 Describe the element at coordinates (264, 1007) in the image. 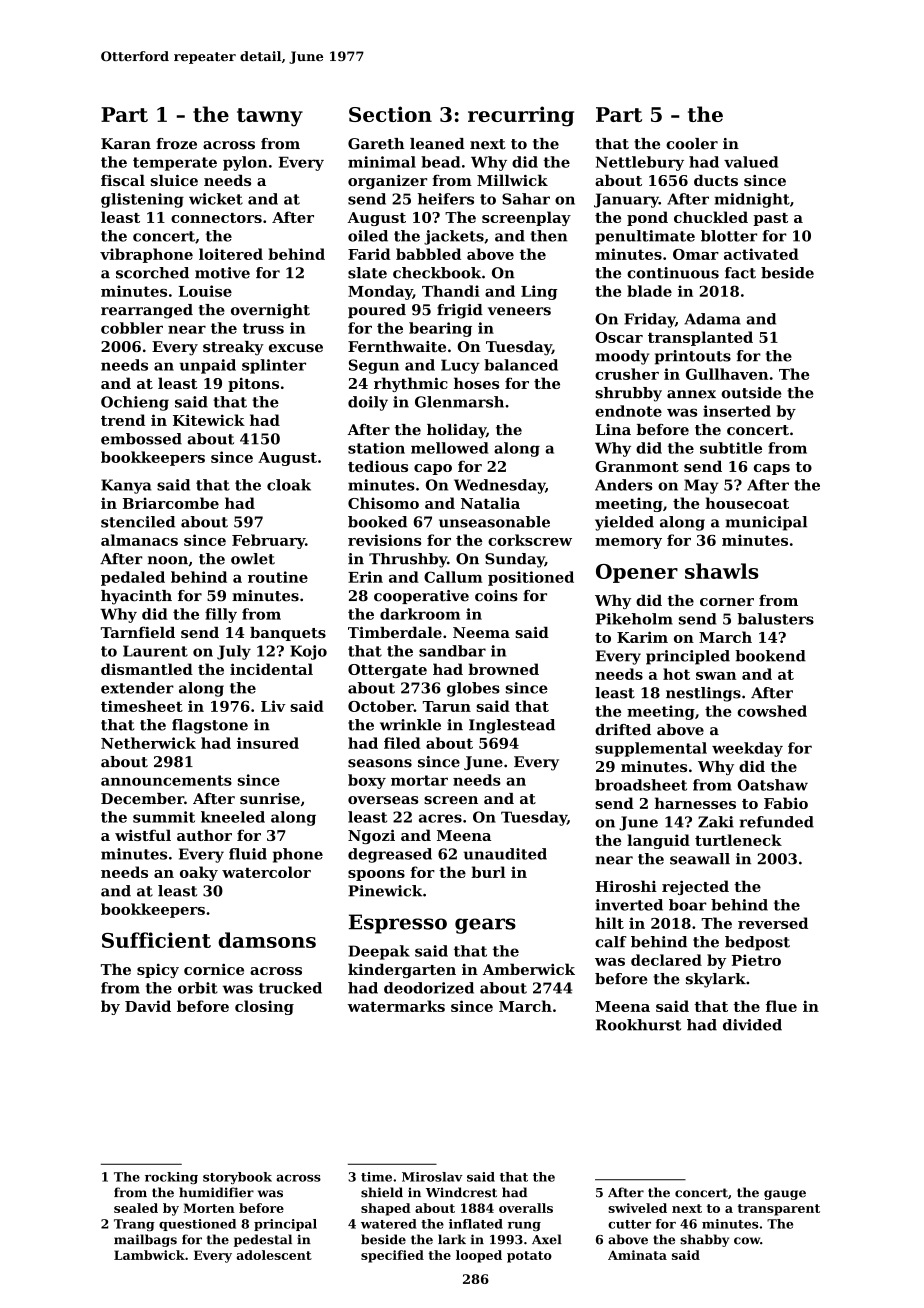

I see `closing` at that location.
